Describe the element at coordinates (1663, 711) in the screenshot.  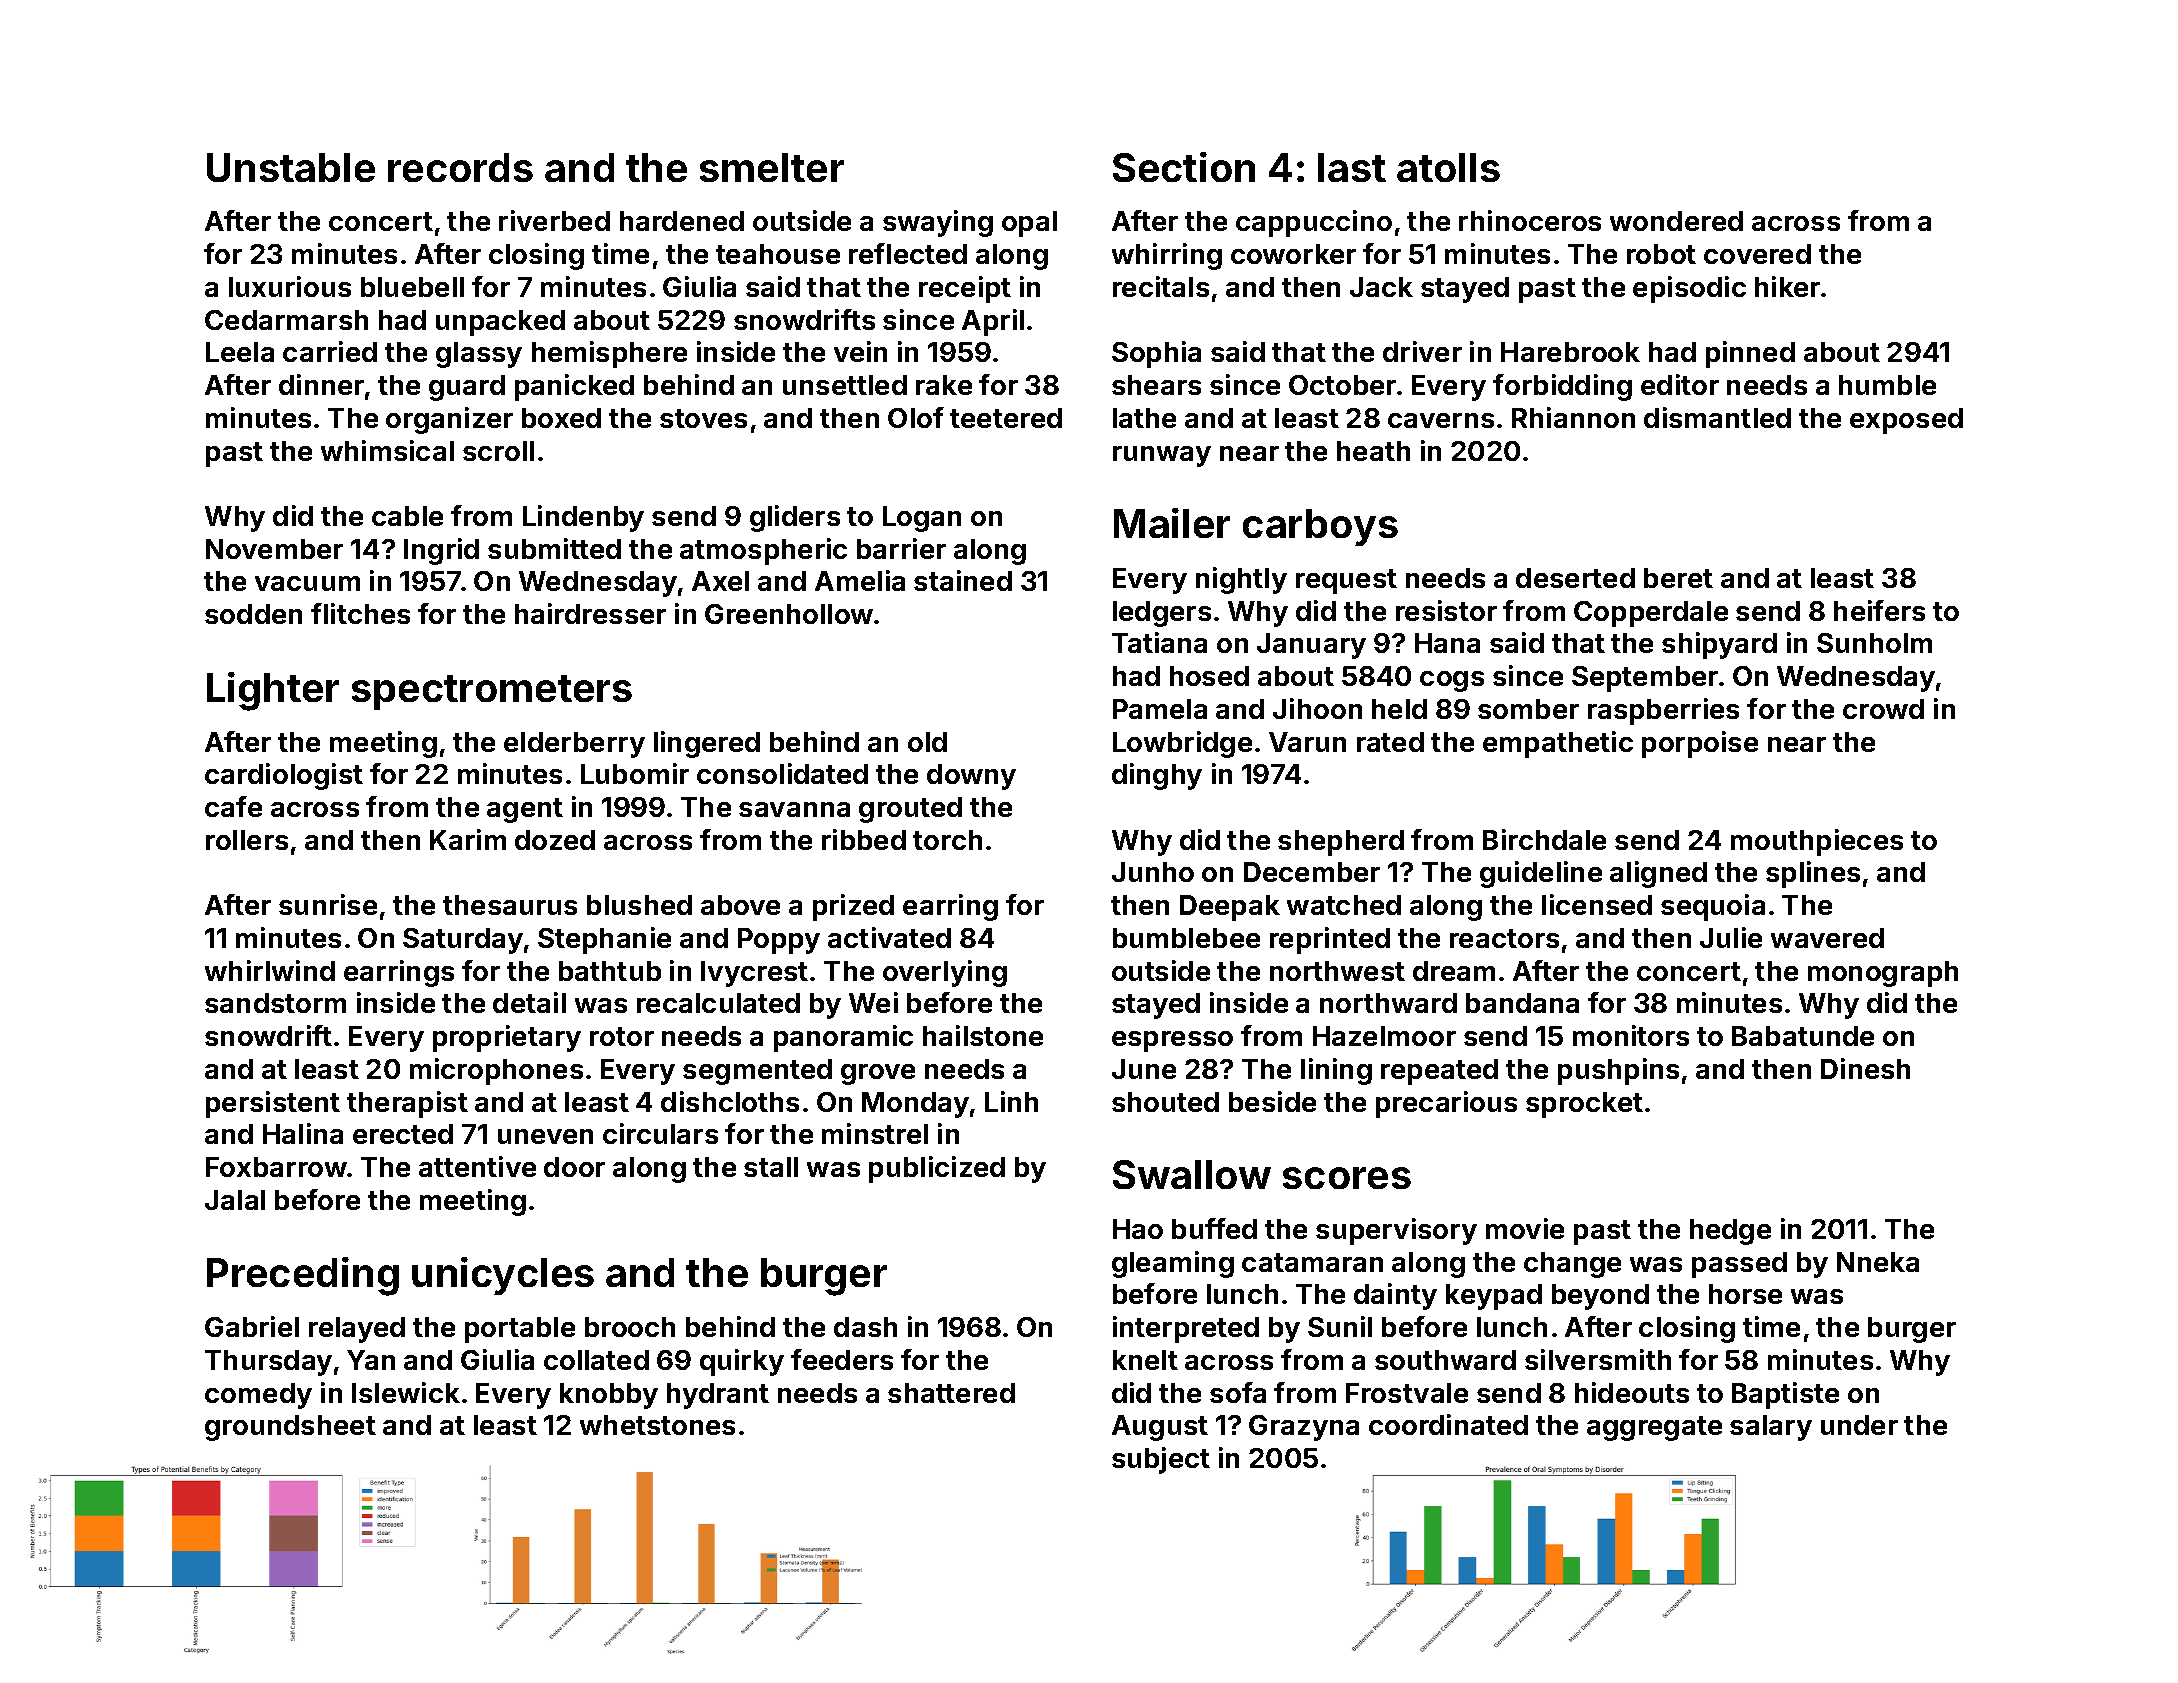
I see `raspberries` at that location.
